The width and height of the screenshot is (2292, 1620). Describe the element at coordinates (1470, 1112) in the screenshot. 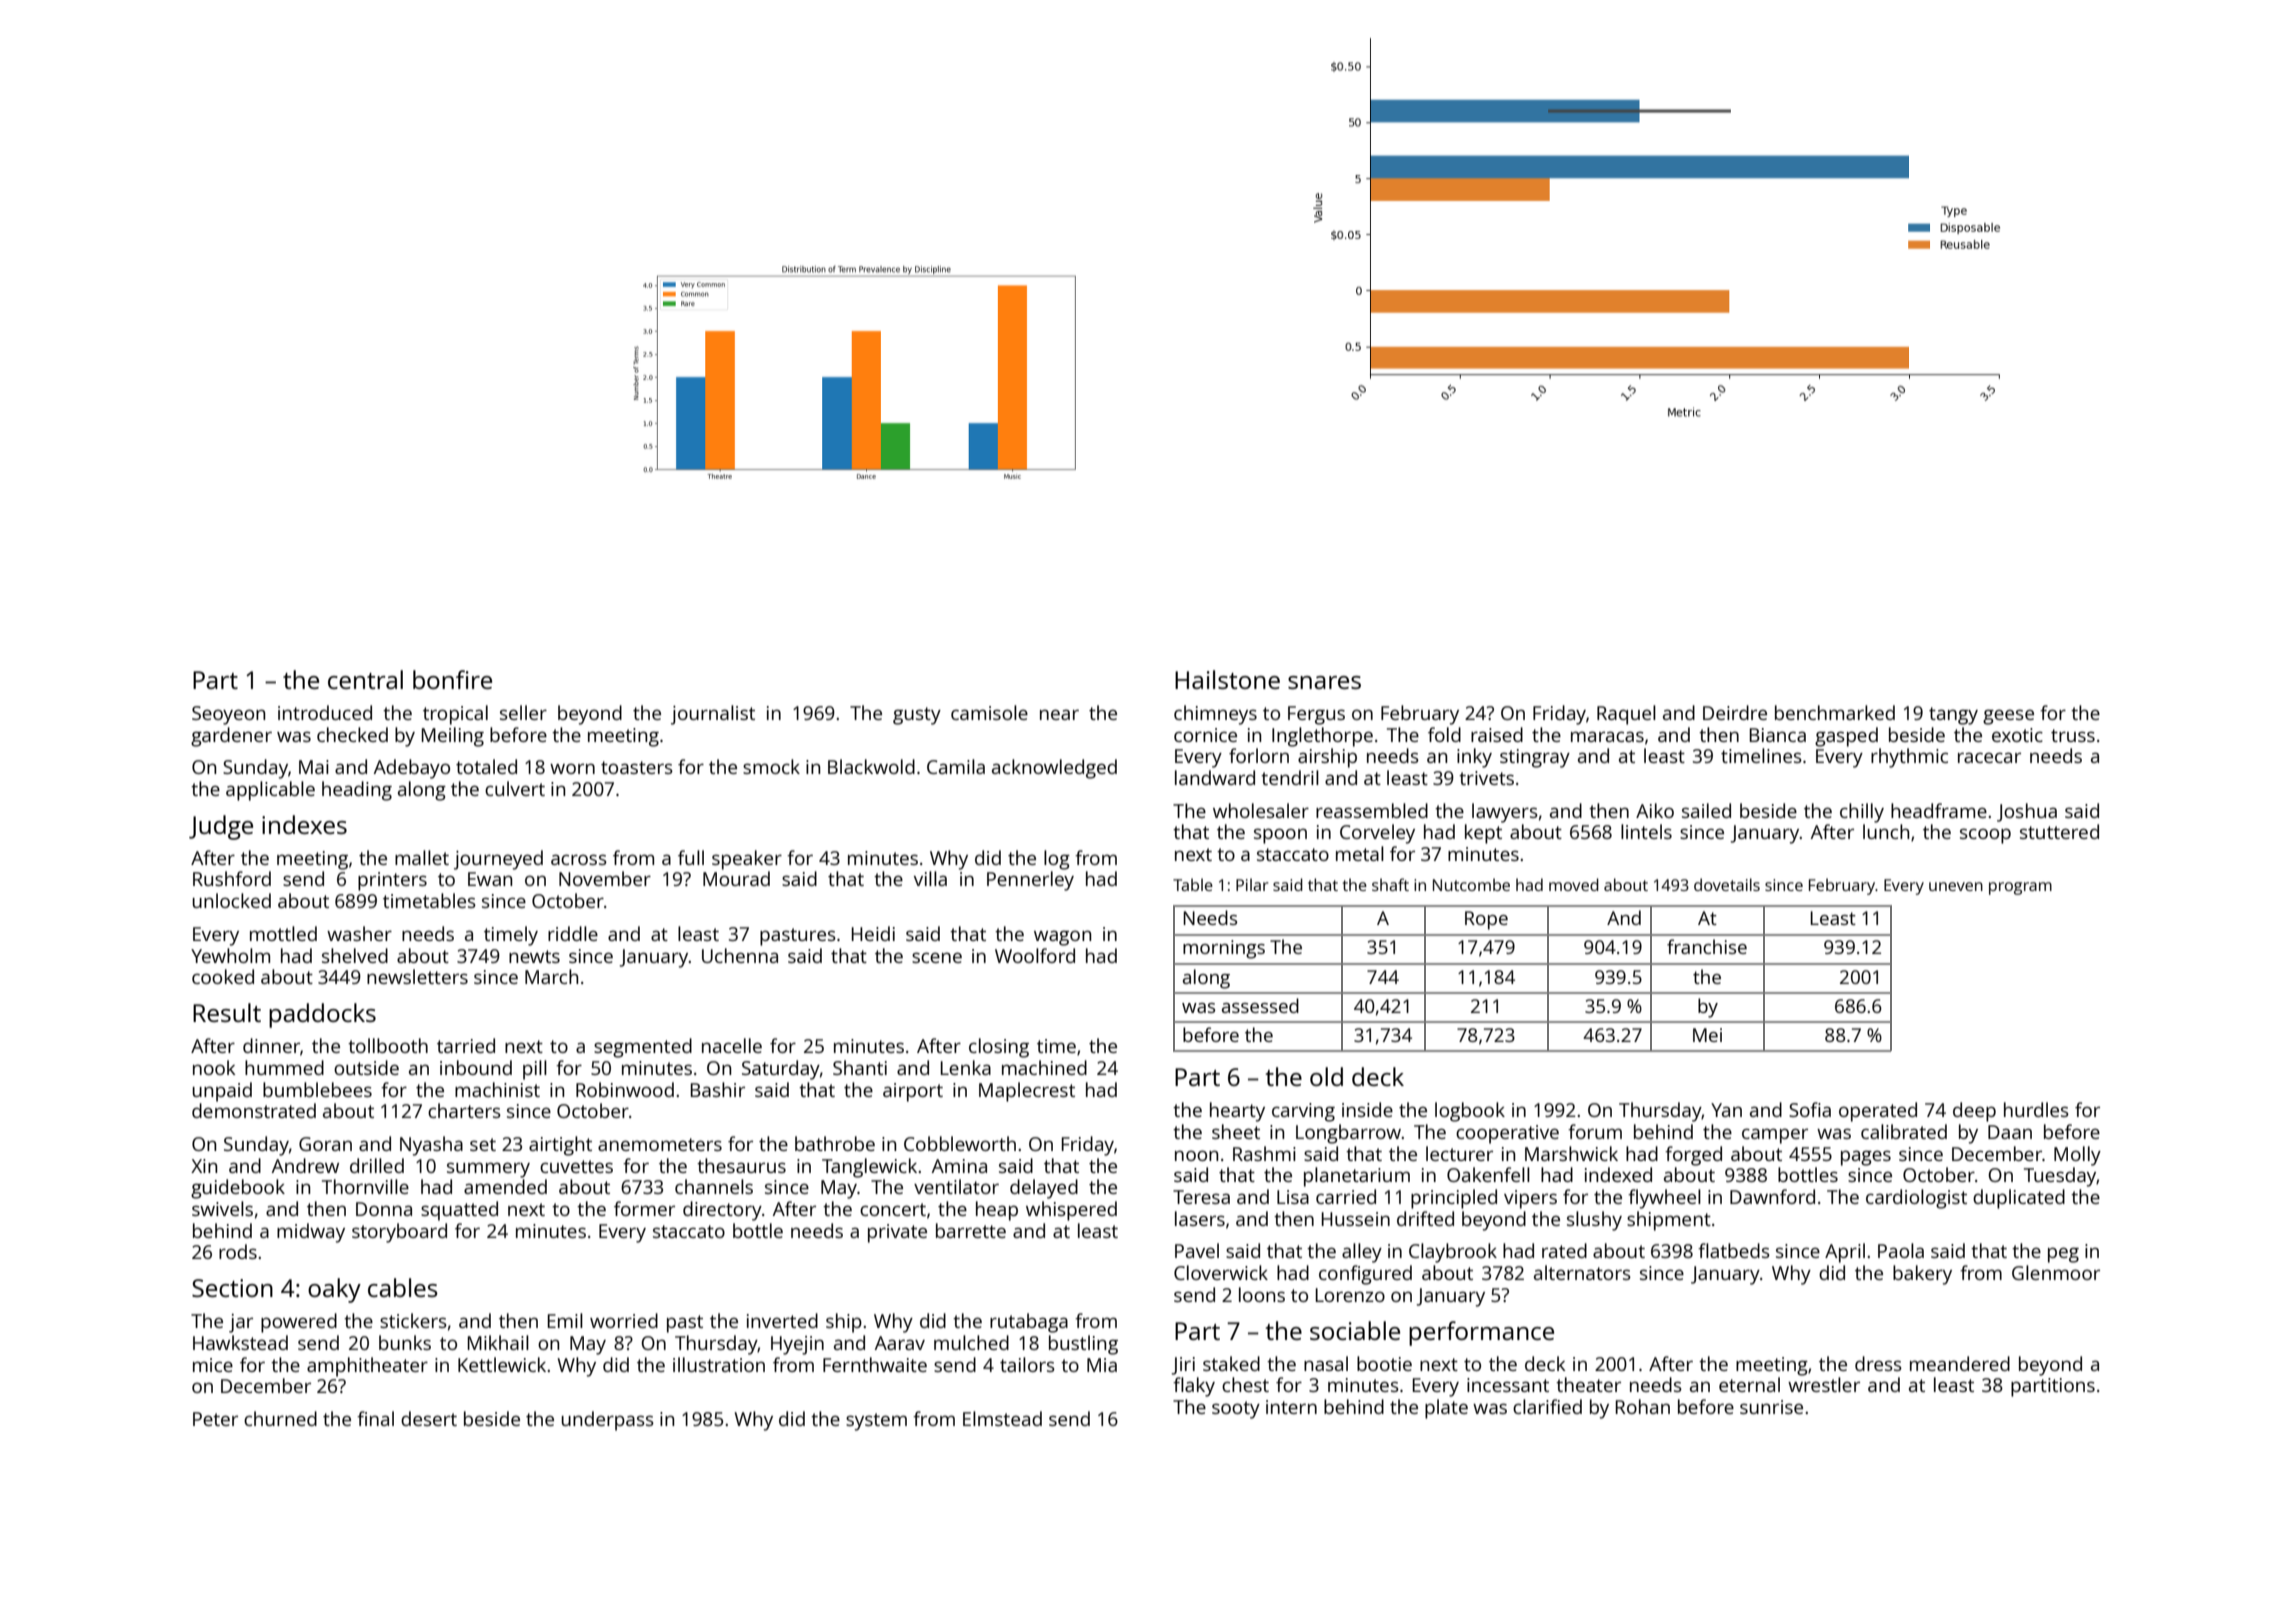

I see `logbook` at that location.
